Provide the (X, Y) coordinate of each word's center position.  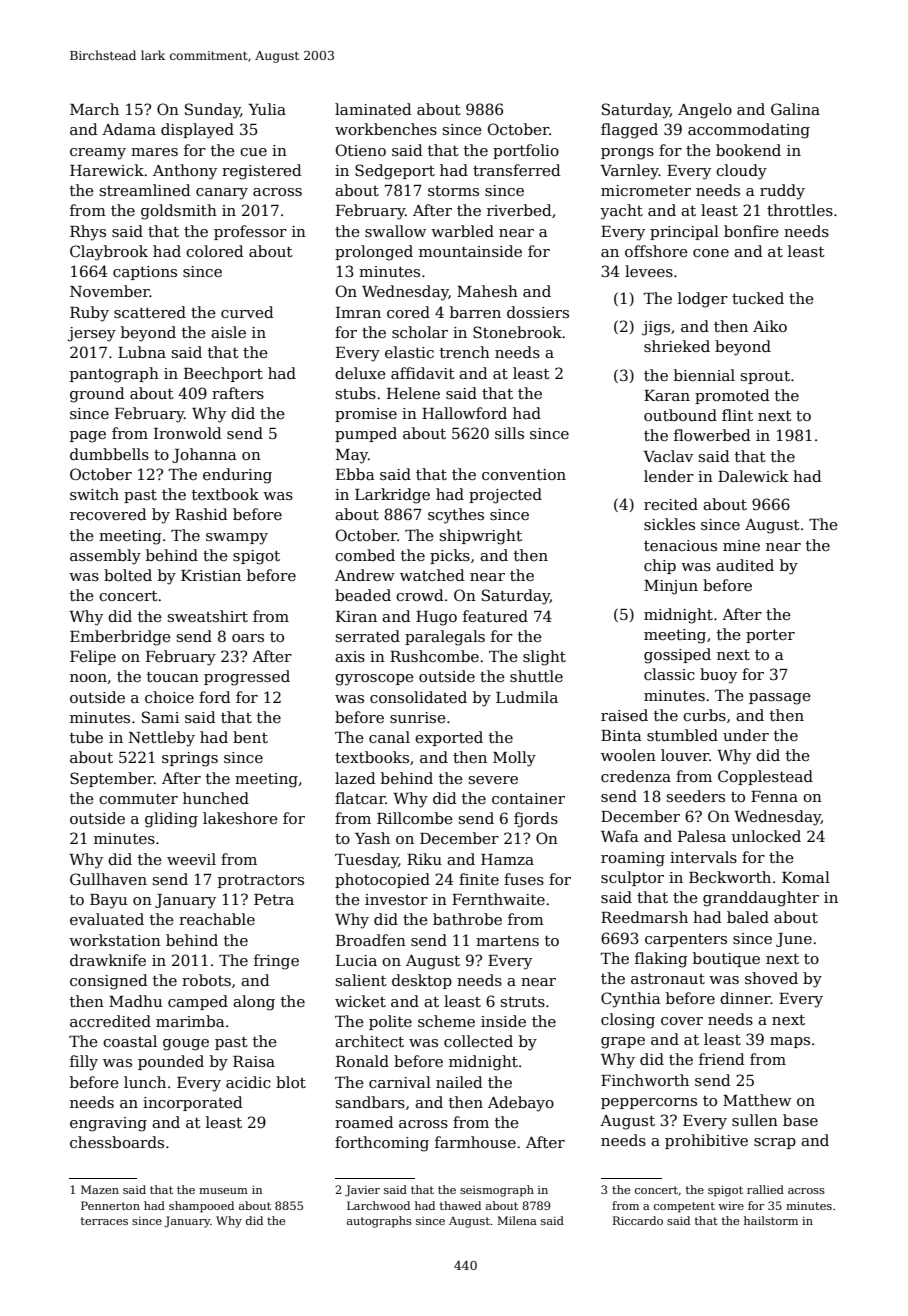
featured (495, 616)
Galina (795, 109)
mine (741, 545)
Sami (160, 717)
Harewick (107, 170)
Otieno (361, 150)
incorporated (193, 1103)
